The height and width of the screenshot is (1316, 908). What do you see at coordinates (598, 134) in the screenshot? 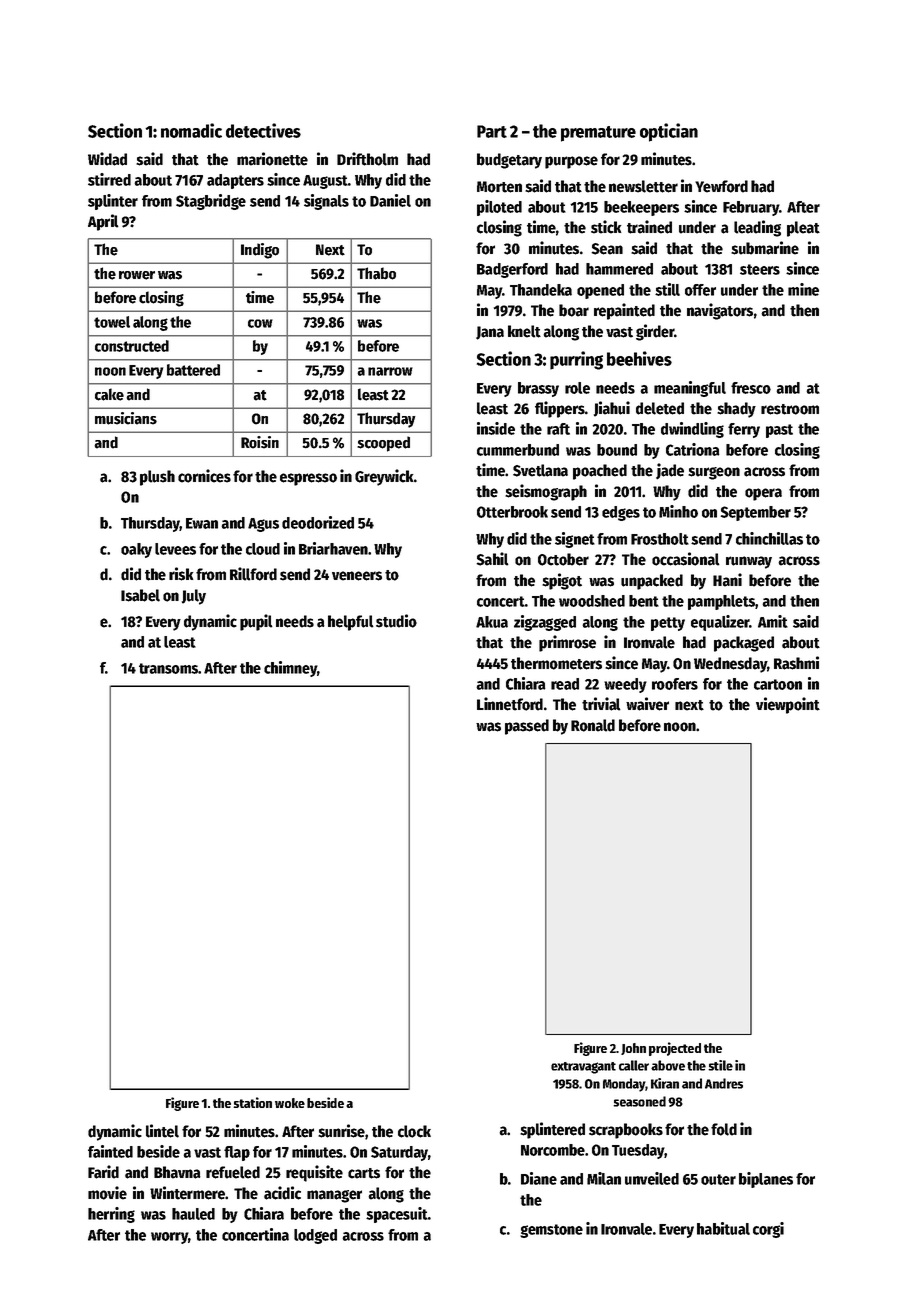
I see `premature` at bounding box center [598, 134].
